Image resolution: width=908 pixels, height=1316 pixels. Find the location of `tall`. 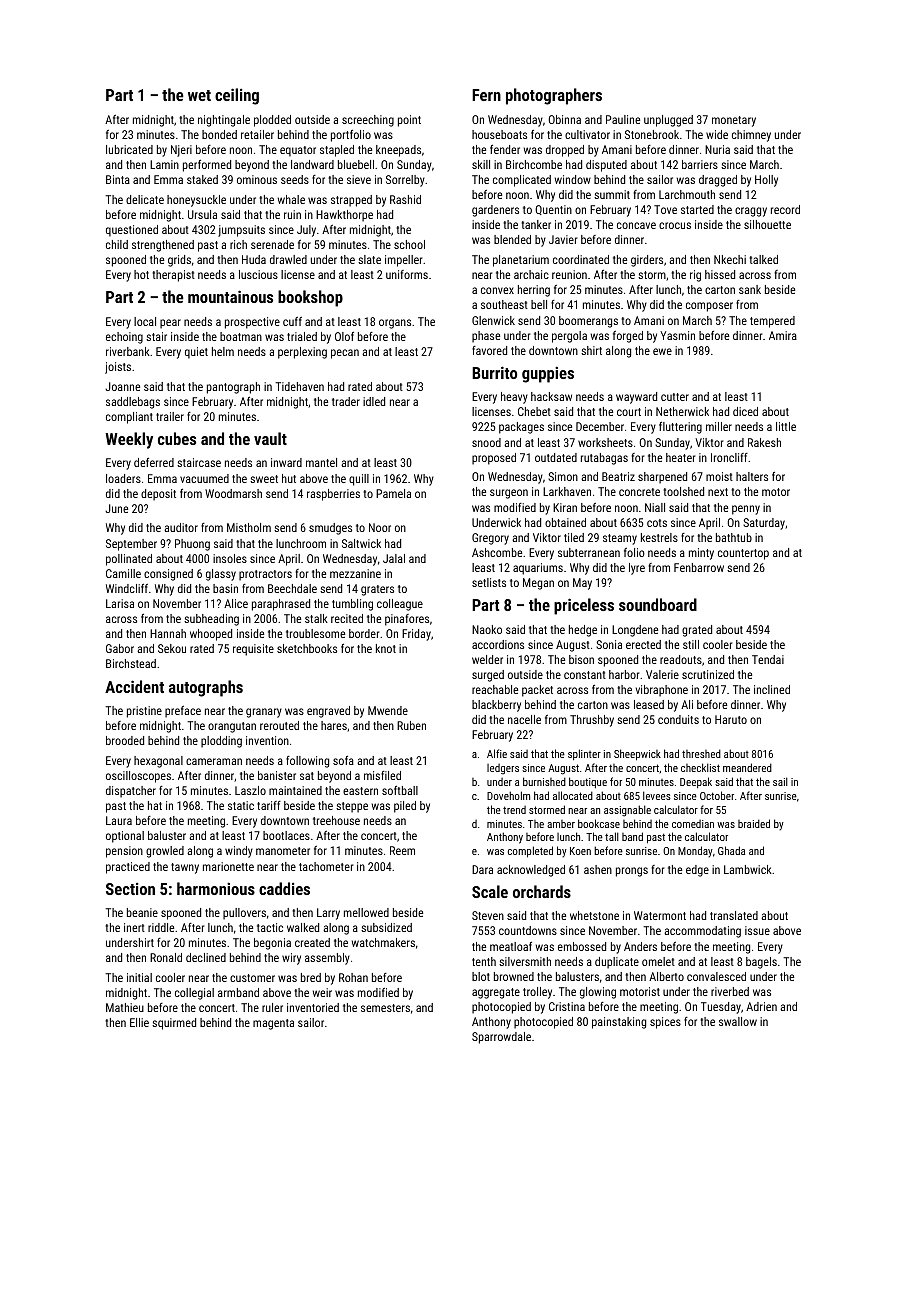

tall is located at coordinates (612, 836).
